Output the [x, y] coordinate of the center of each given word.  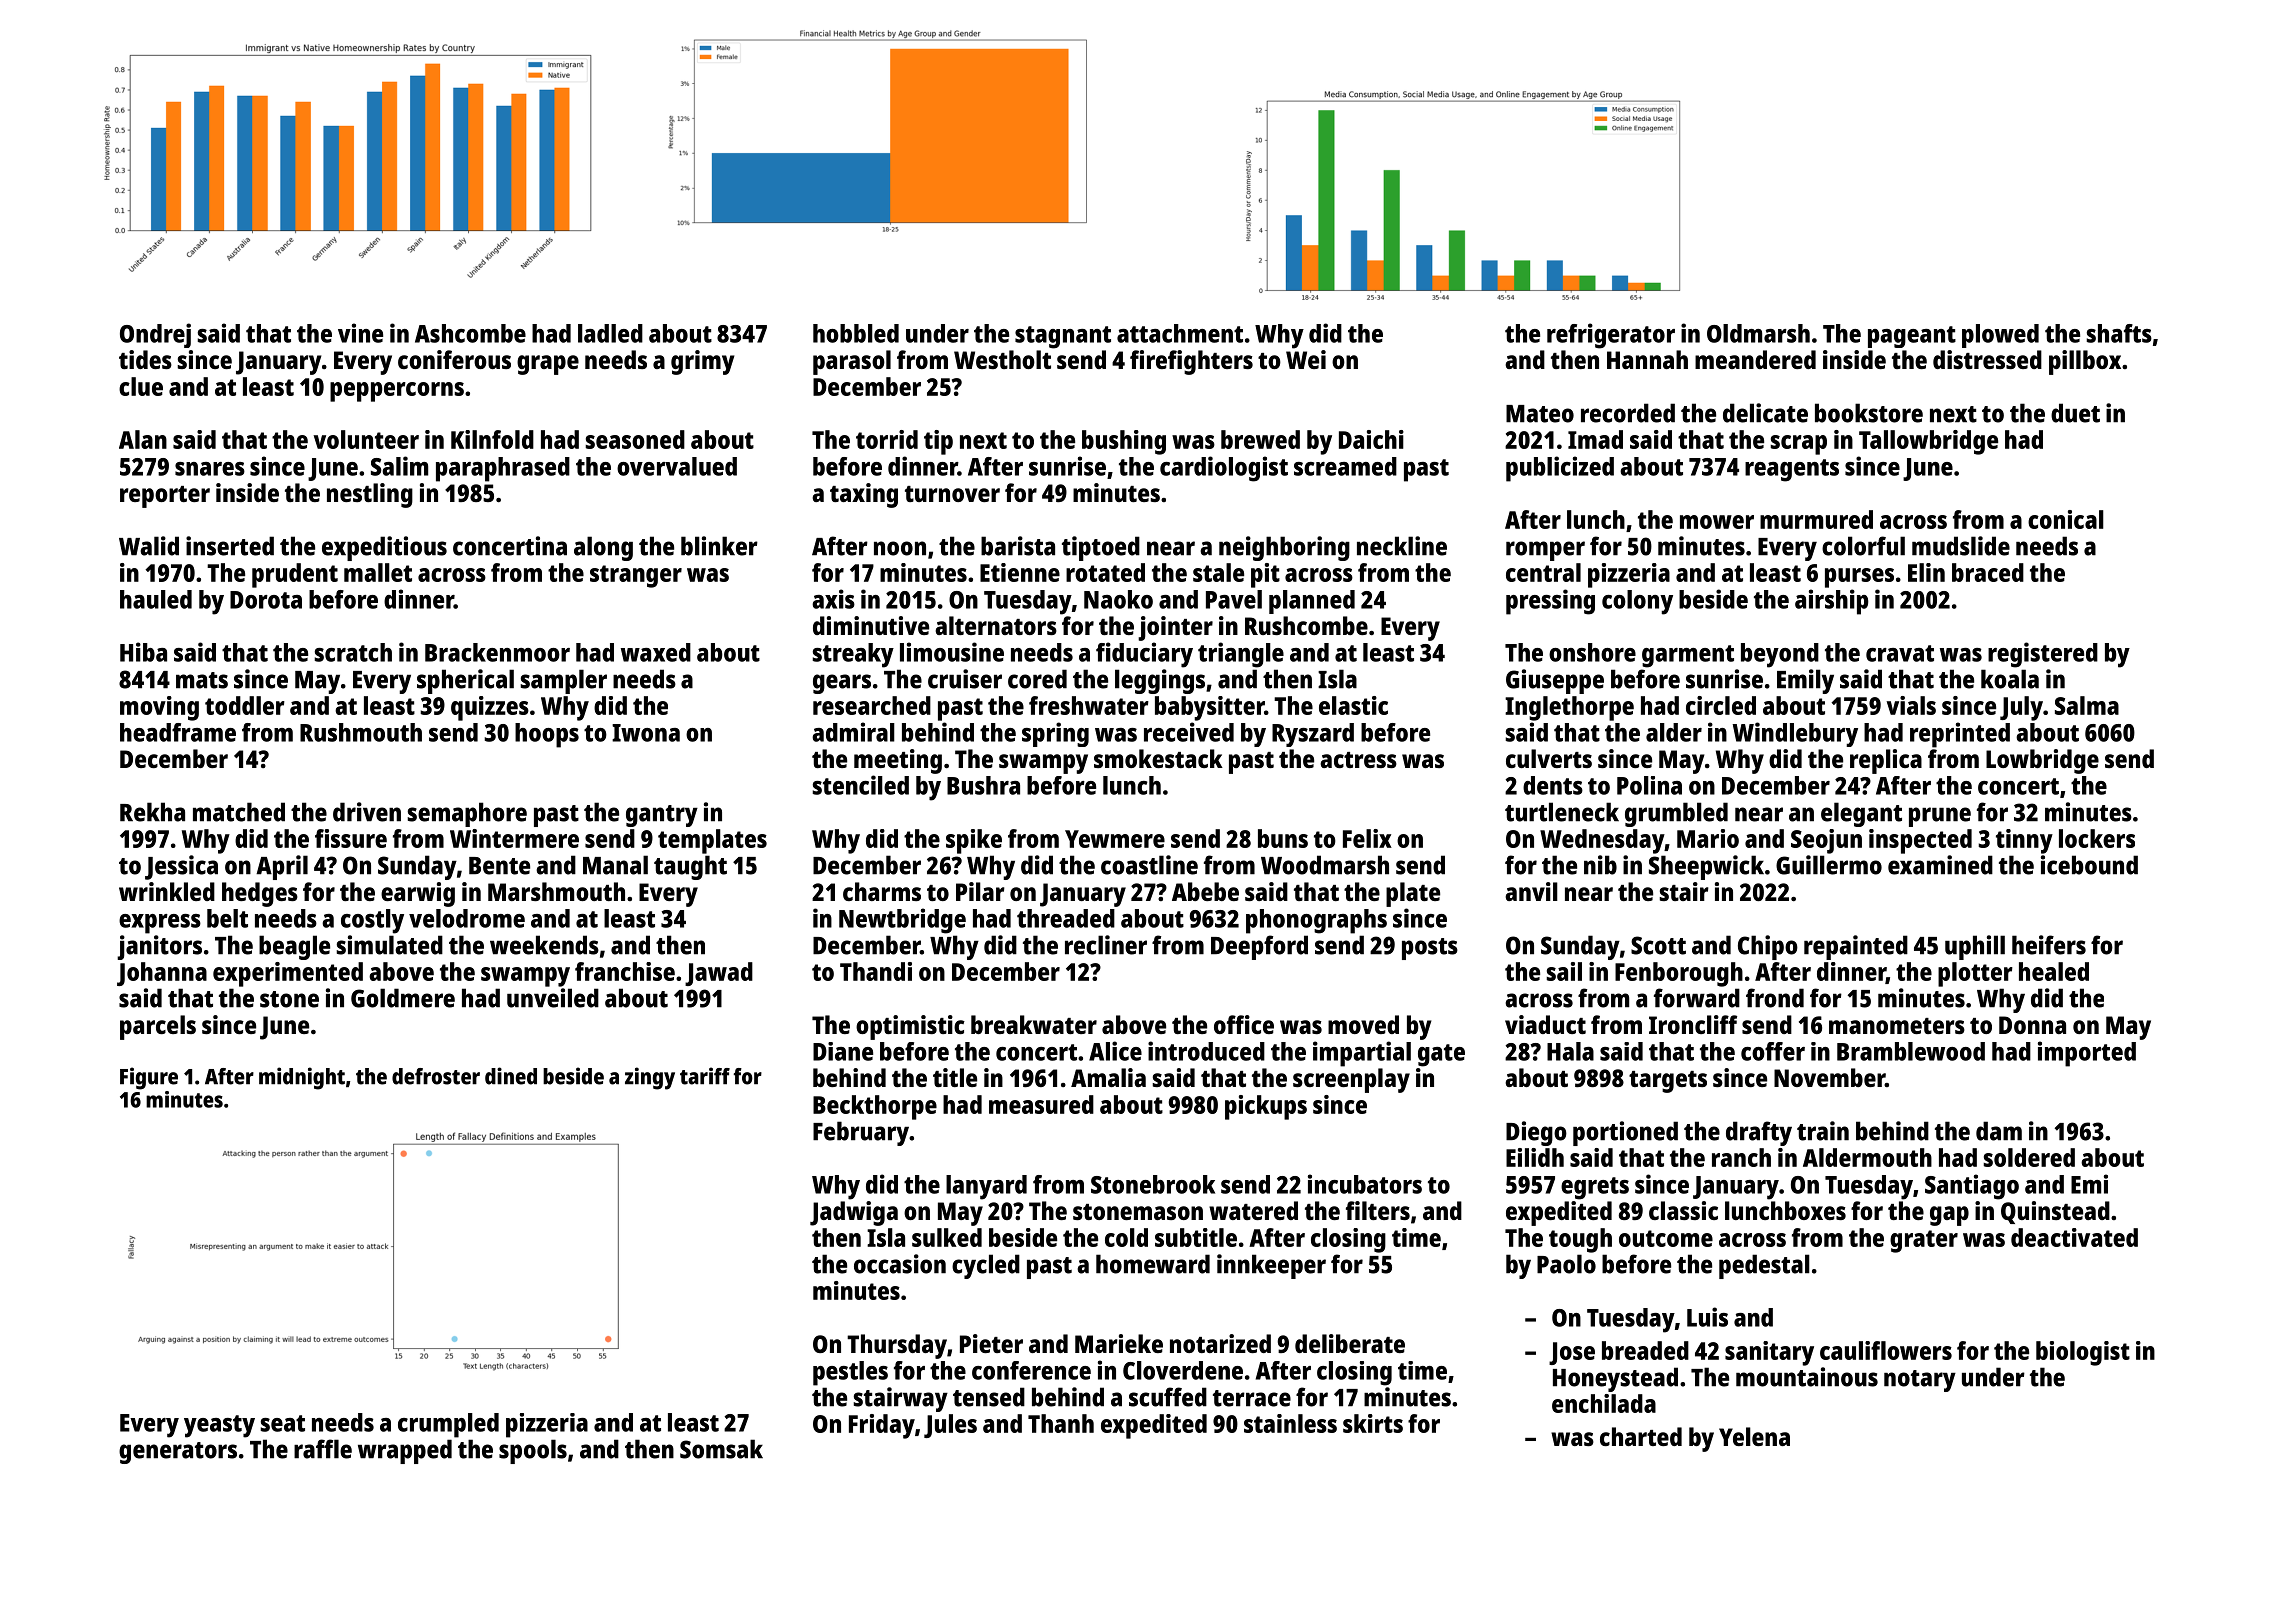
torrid [887, 439]
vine [360, 333]
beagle [294, 947]
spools [533, 1451]
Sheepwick [1706, 867]
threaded [1066, 918]
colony [1637, 602]
